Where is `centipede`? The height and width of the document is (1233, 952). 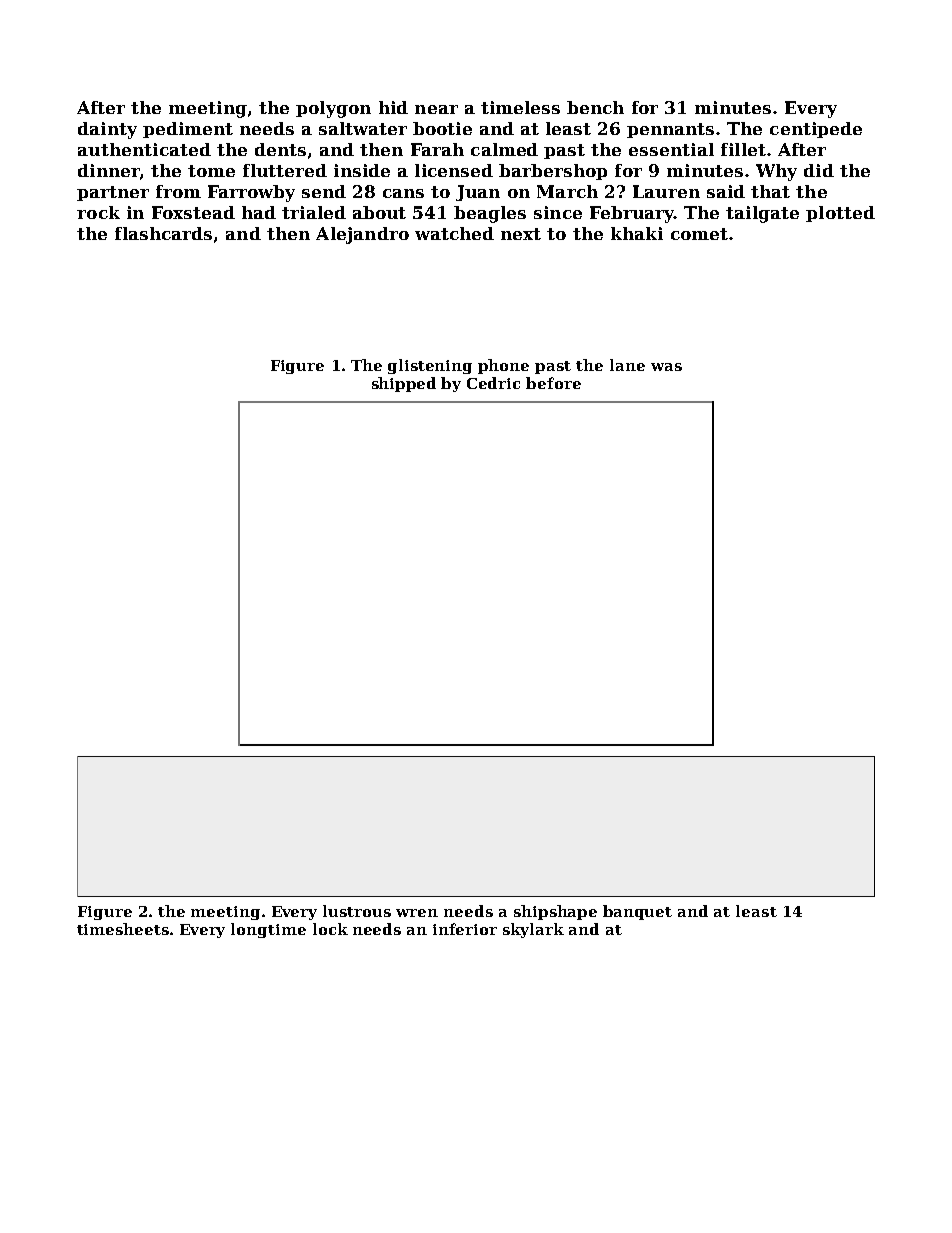 centipede is located at coordinates (816, 130).
